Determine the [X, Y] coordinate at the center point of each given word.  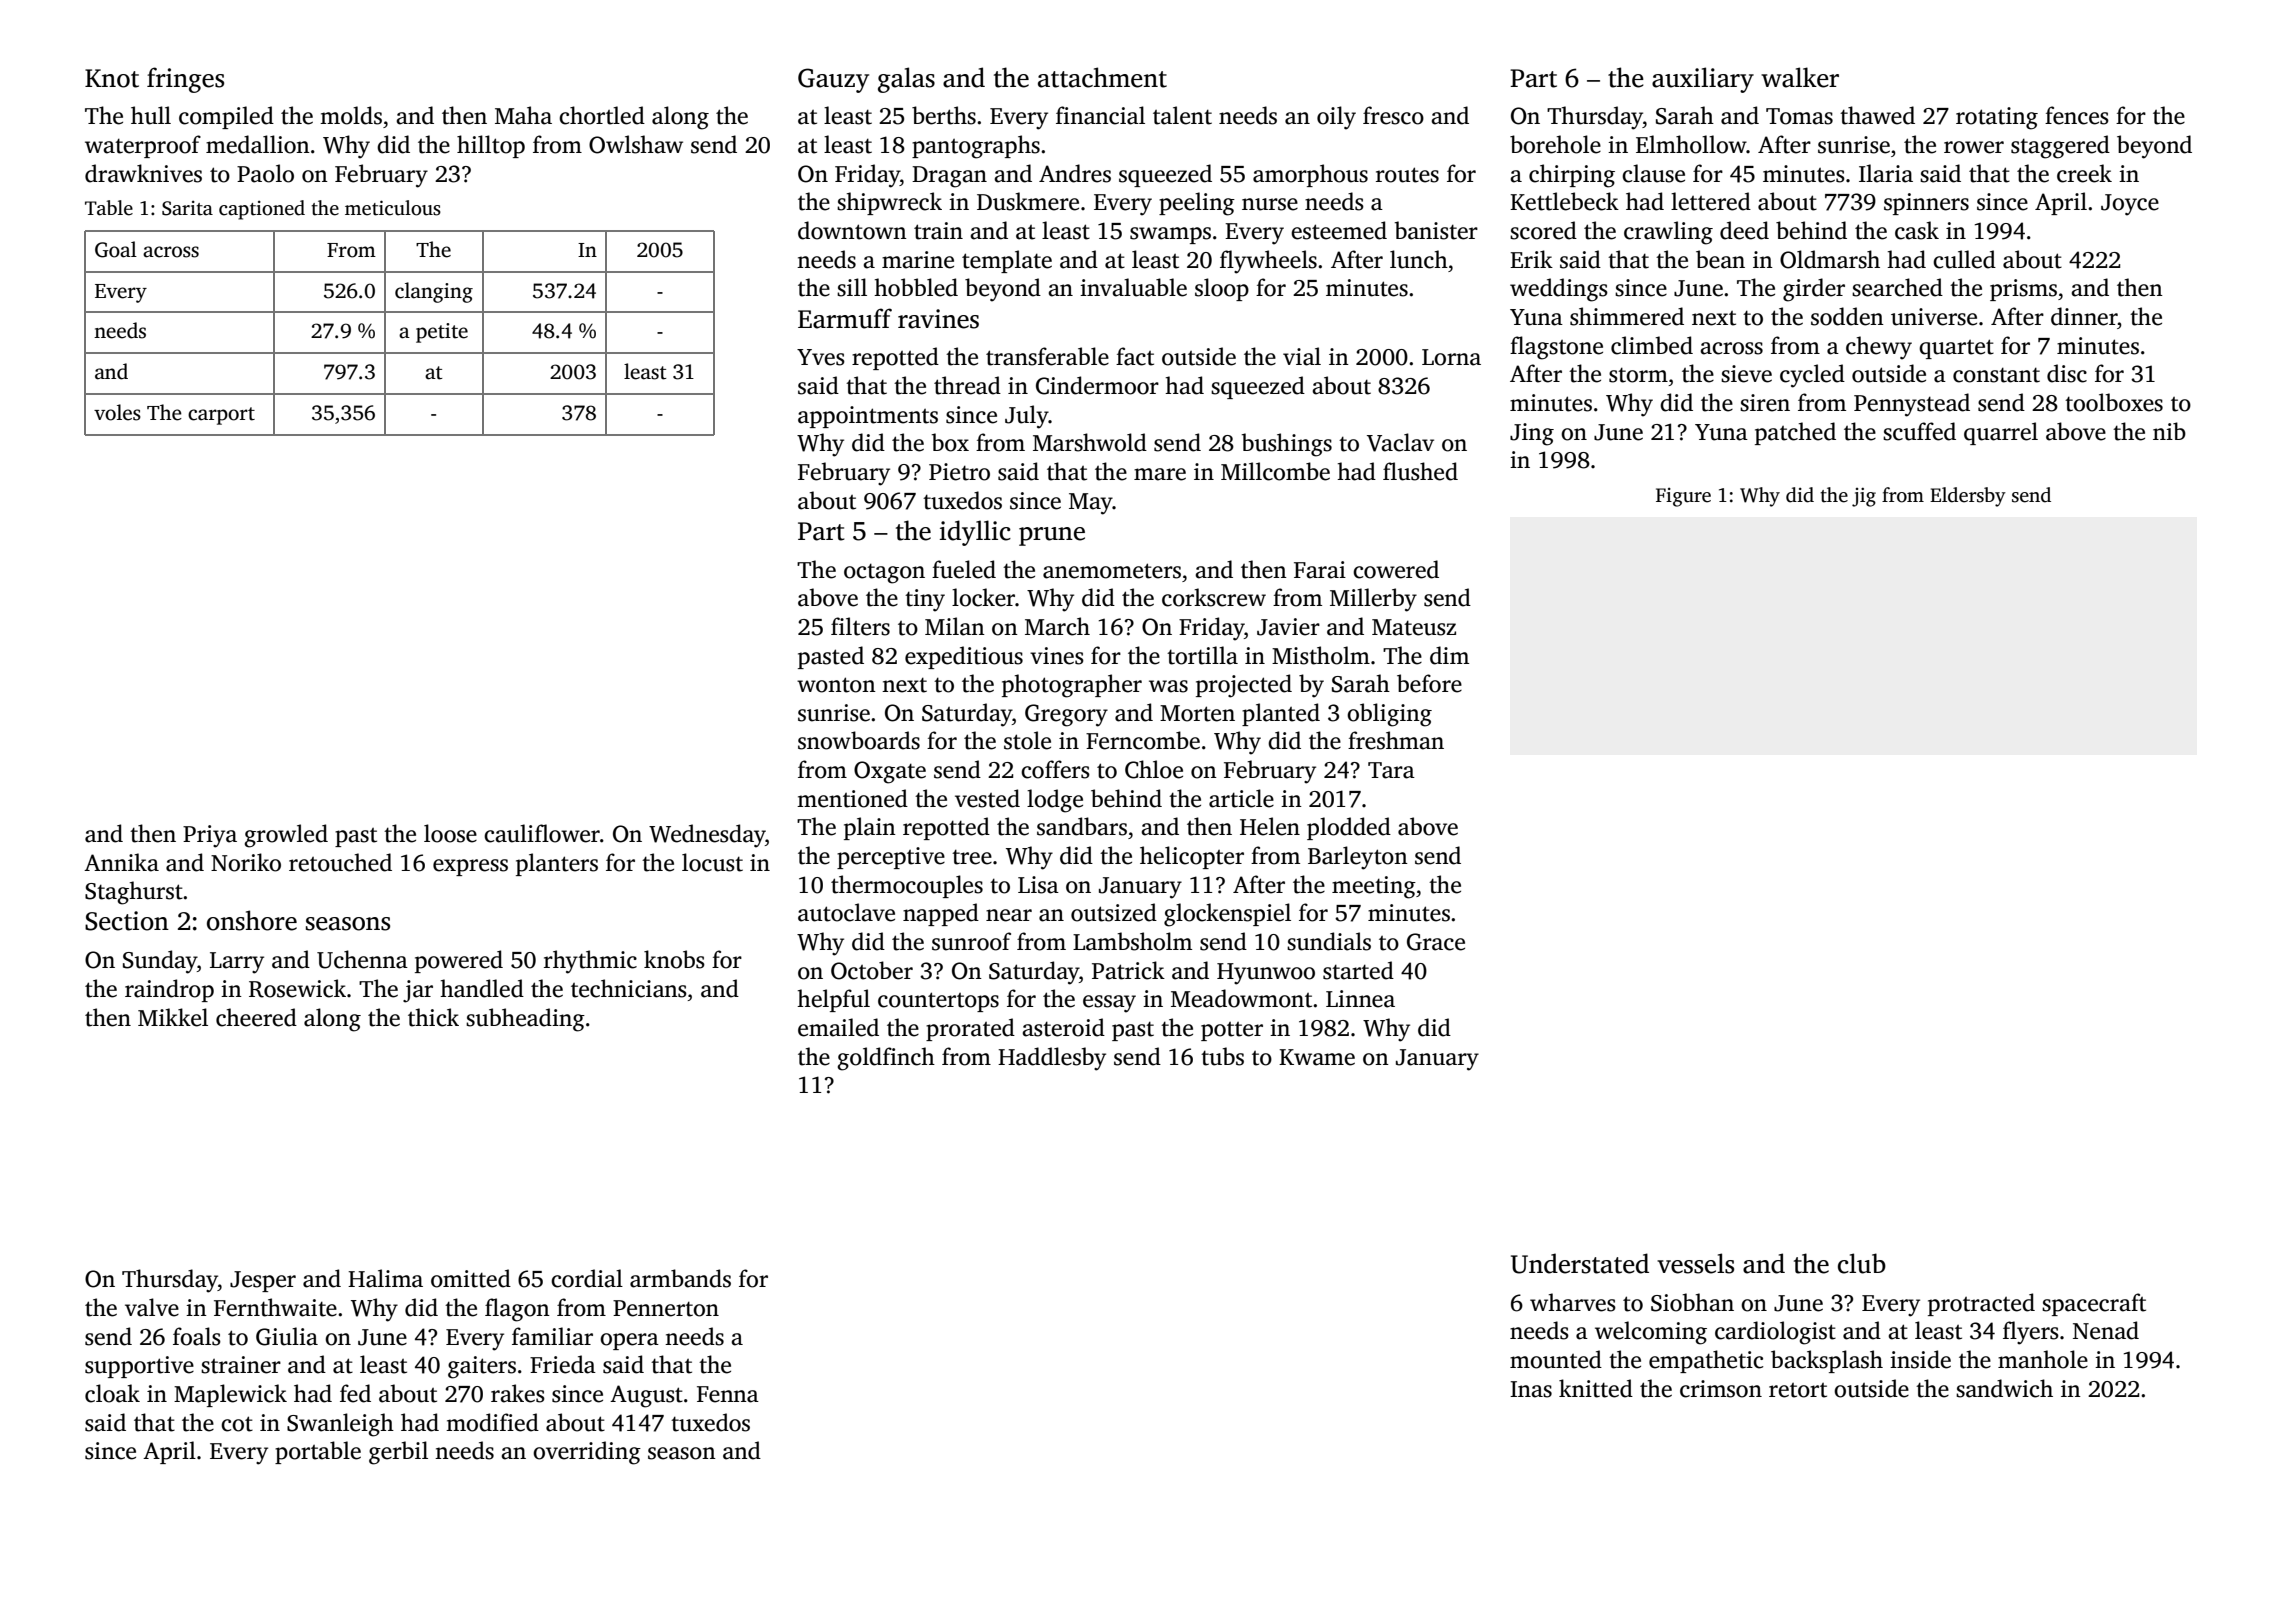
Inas [1531, 1389]
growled [286, 836]
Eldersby [1968, 497]
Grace [1436, 942]
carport [221, 416]
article [1241, 798]
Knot [112, 78]
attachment [1102, 77]
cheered [256, 1017]
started [1358, 970]
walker [1800, 77]
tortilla [1202, 655]
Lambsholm [1132, 941]
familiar [552, 1336]
